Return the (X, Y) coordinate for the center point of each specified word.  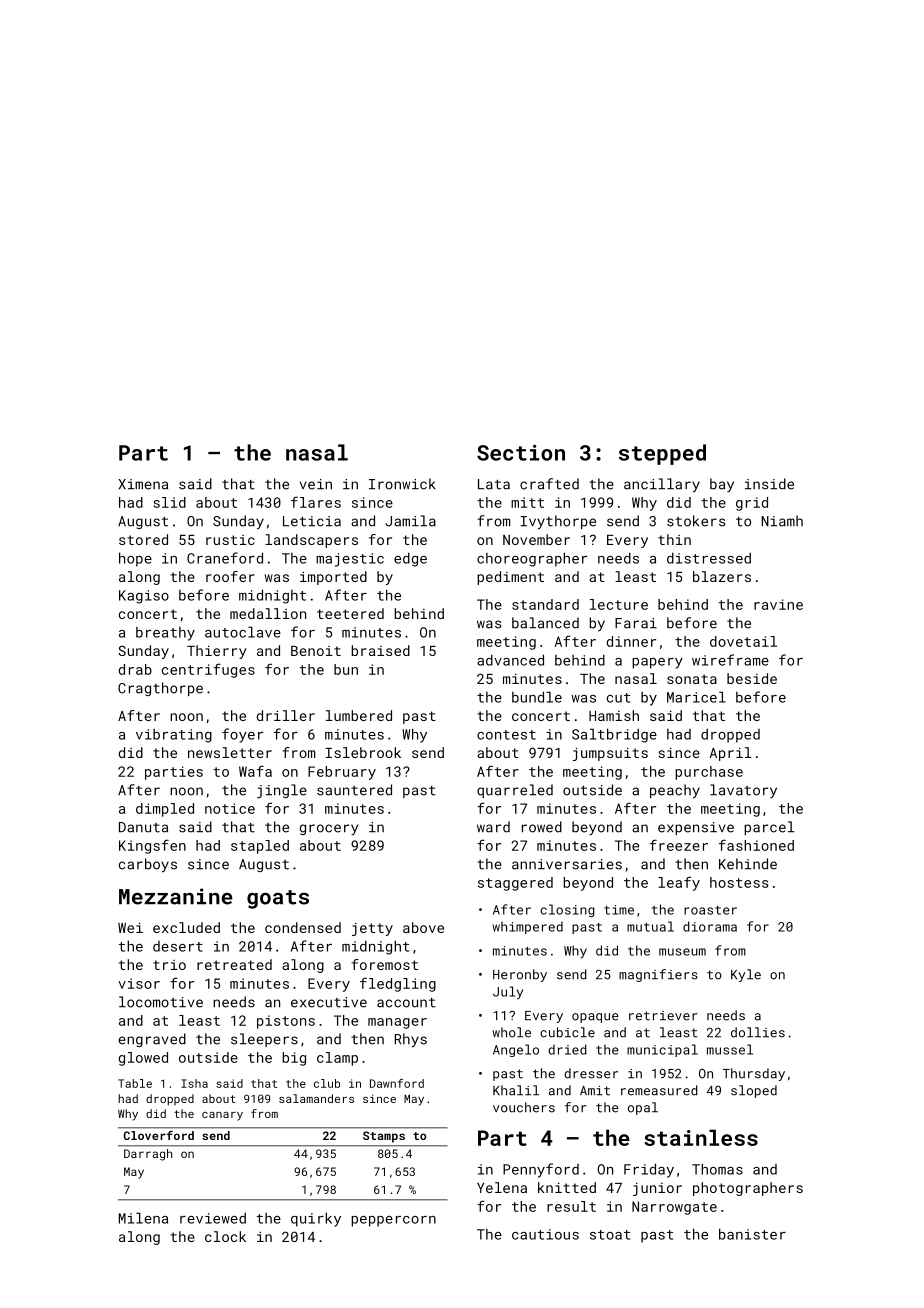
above (423, 927)
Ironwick (402, 484)
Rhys (411, 1040)
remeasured (659, 1090)
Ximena (143, 484)
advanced (510, 660)
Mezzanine (176, 896)
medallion (268, 613)
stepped (662, 454)
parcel (769, 828)
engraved (152, 1040)
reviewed (213, 1218)
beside (752, 678)
